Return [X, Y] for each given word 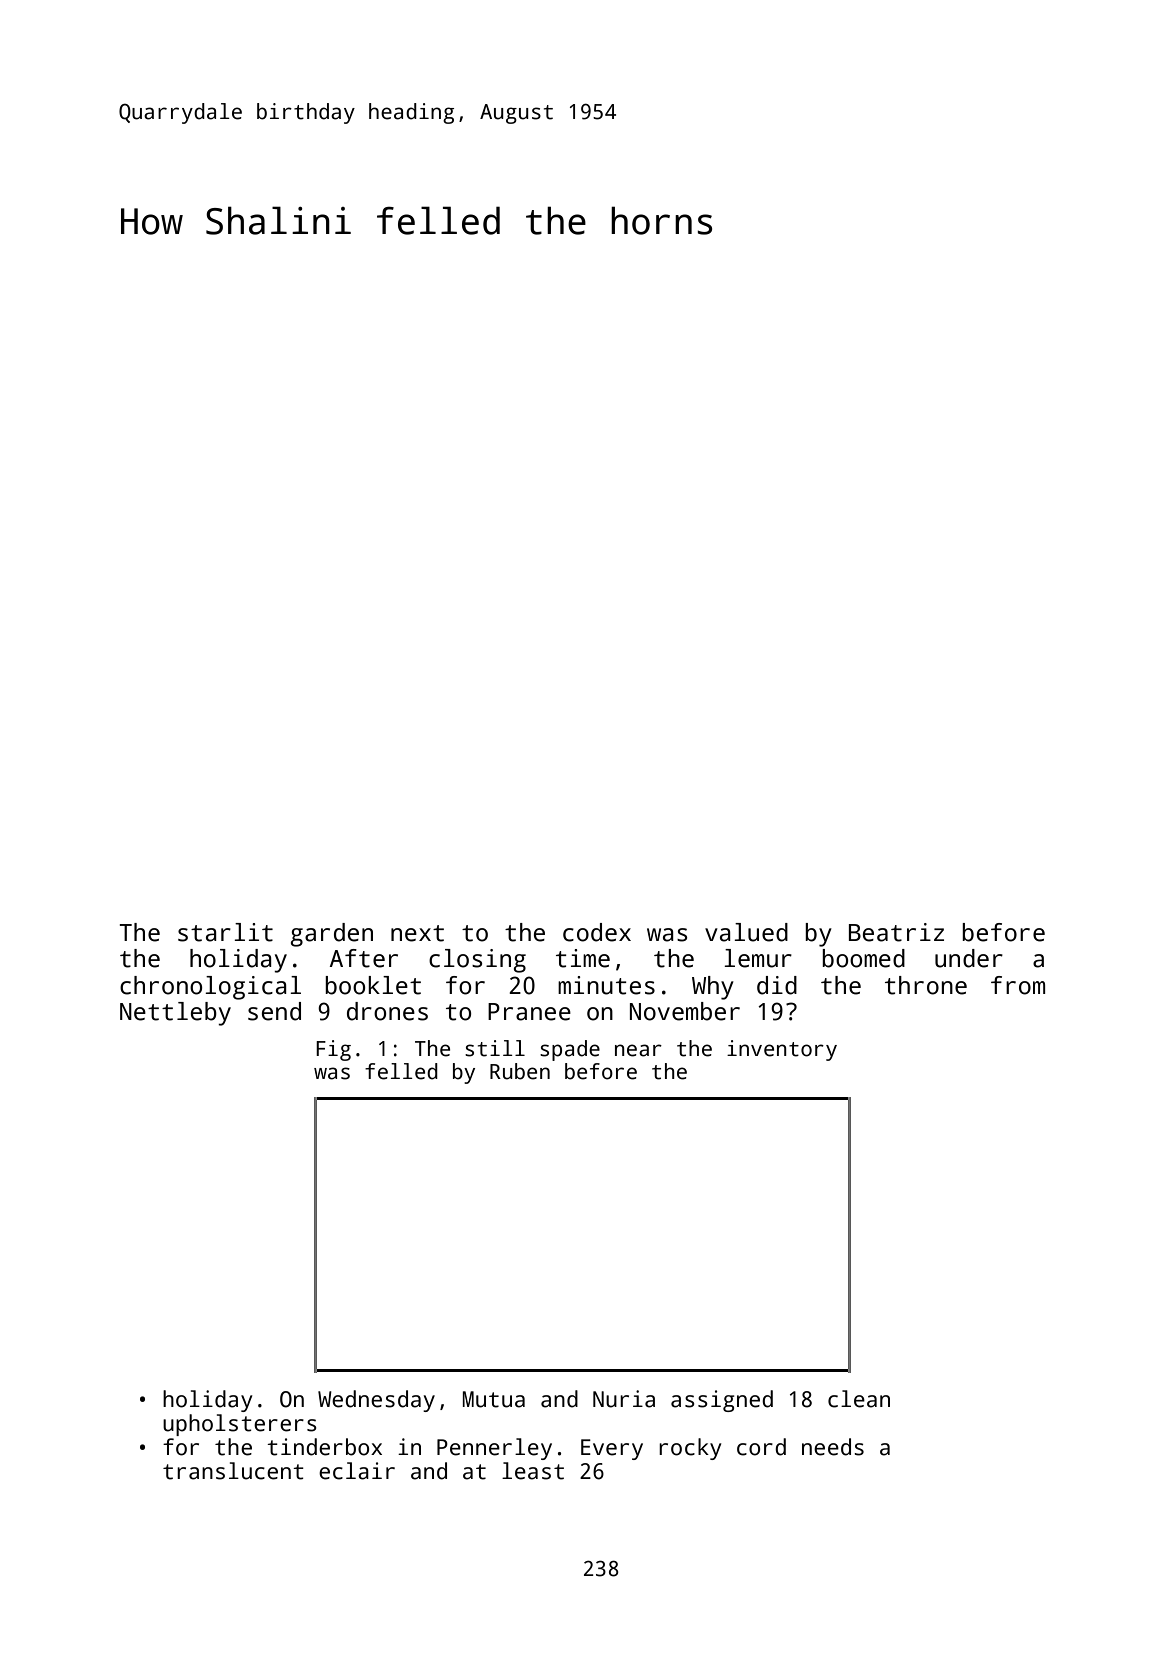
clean [859, 1399]
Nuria [624, 1399]
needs [833, 1447]
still [495, 1048]
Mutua [494, 1399]
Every [612, 1449]
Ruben [520, 1071]
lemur [758, 958]
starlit [225, 932]
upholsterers [240, 1425]
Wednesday [376, 1401]
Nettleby [175, 1014]
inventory [782, 1050]
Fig [333, 1050]
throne [926, 985]
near [638, 1050]
